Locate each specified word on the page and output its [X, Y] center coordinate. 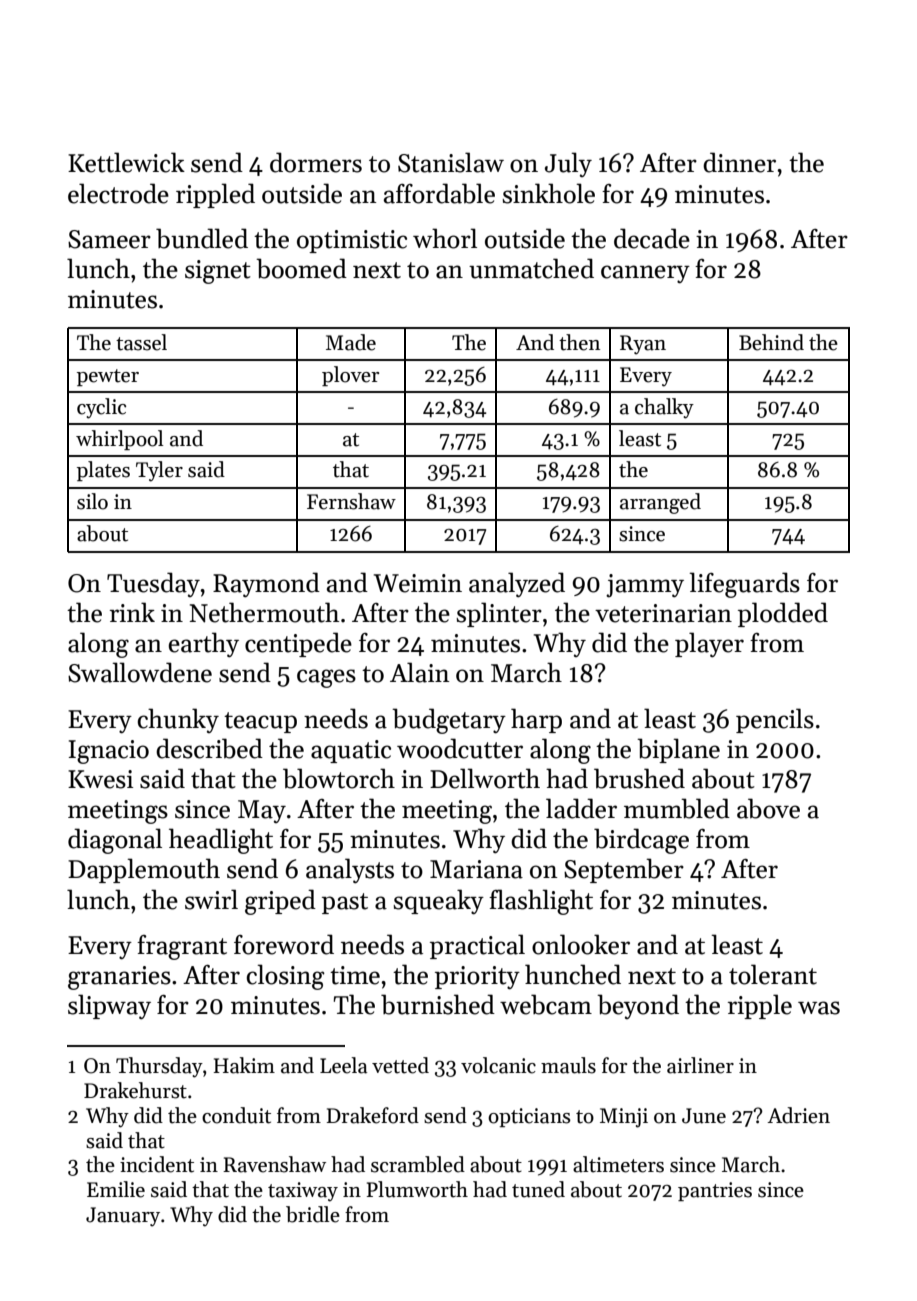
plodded [783, 614]
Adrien [798, 1115]
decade [652, 238]
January [123, 1217]
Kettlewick [126, 162]
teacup [260, 722]
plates [103, 471]
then [579, 342]
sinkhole [548, 193]
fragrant [182, 947]
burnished [438, 1004]
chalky [664, 408]
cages [326, 678]
